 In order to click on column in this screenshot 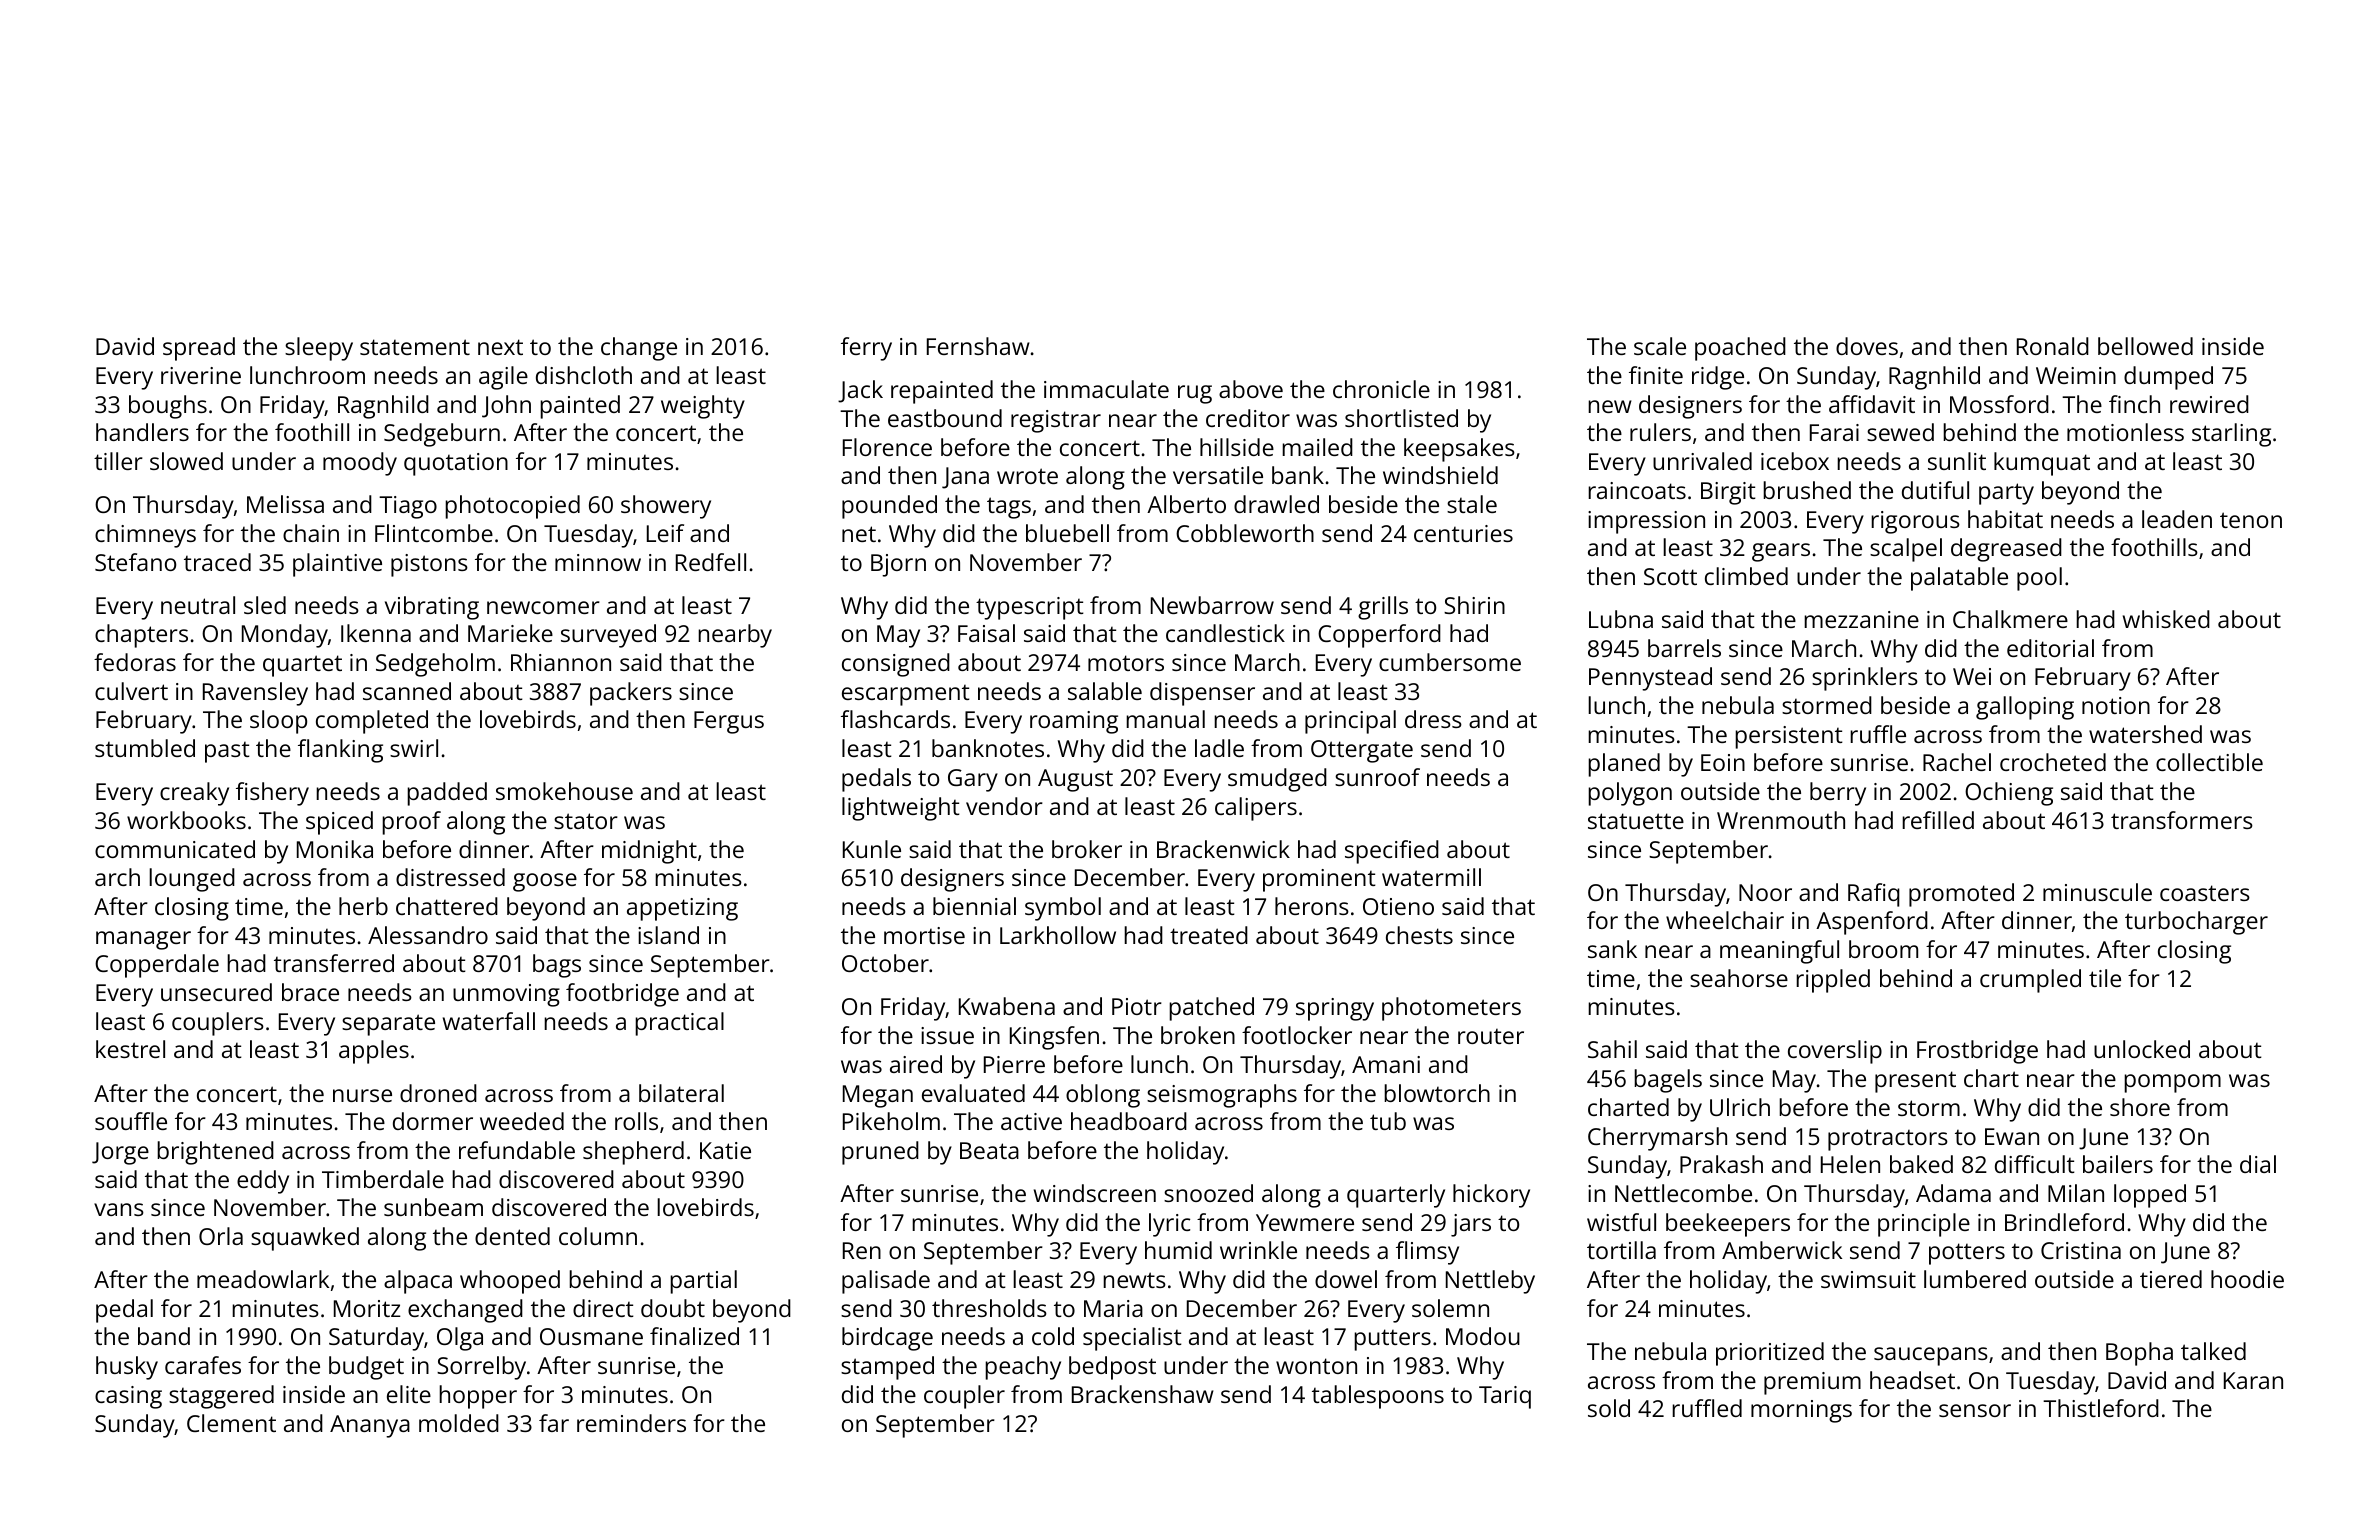, I will do `click(598, 1236)`.
